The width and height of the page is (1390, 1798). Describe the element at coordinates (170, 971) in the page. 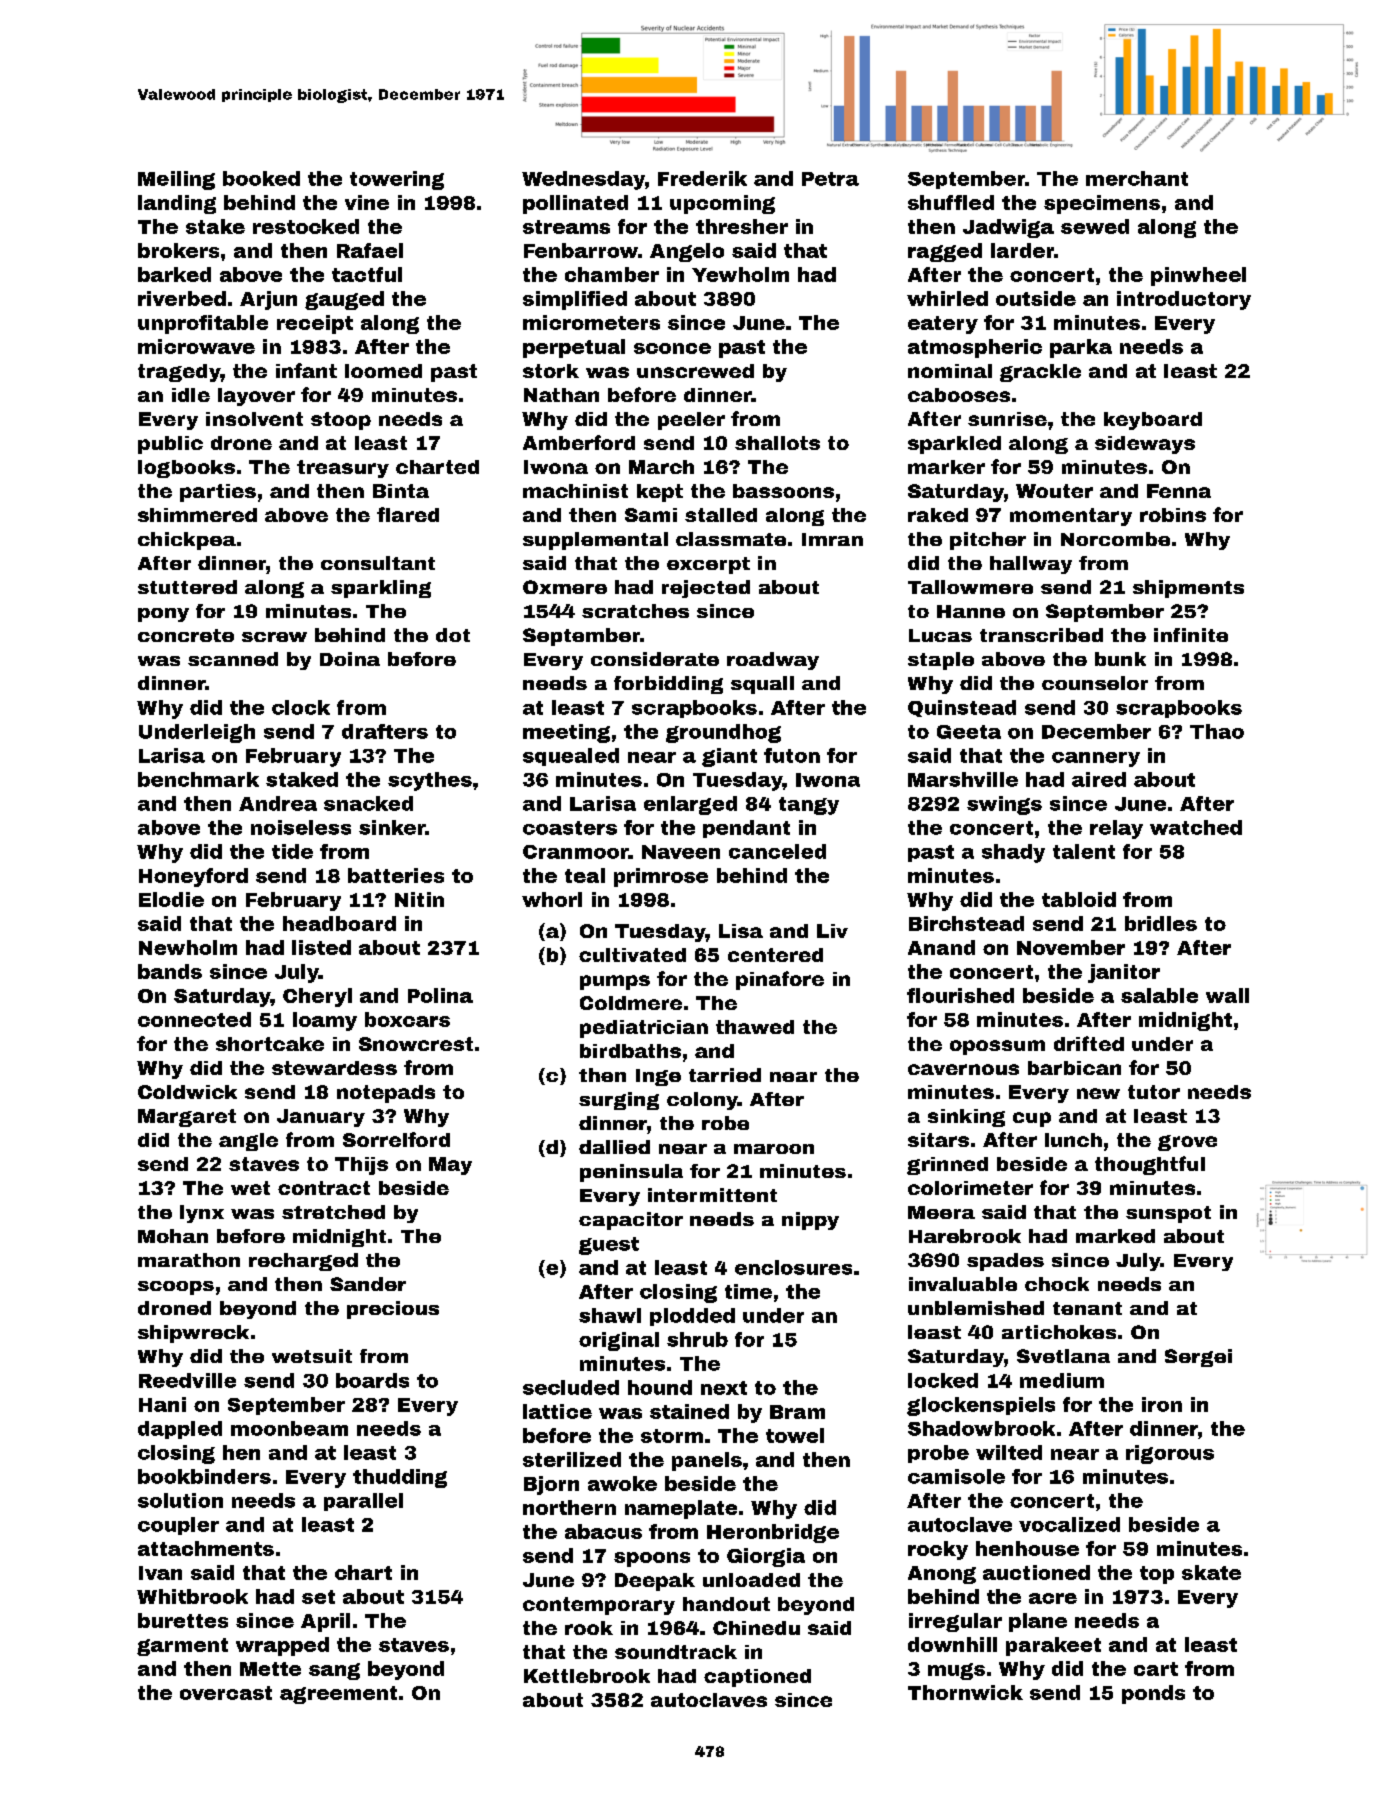

I see `bands` at that location.
